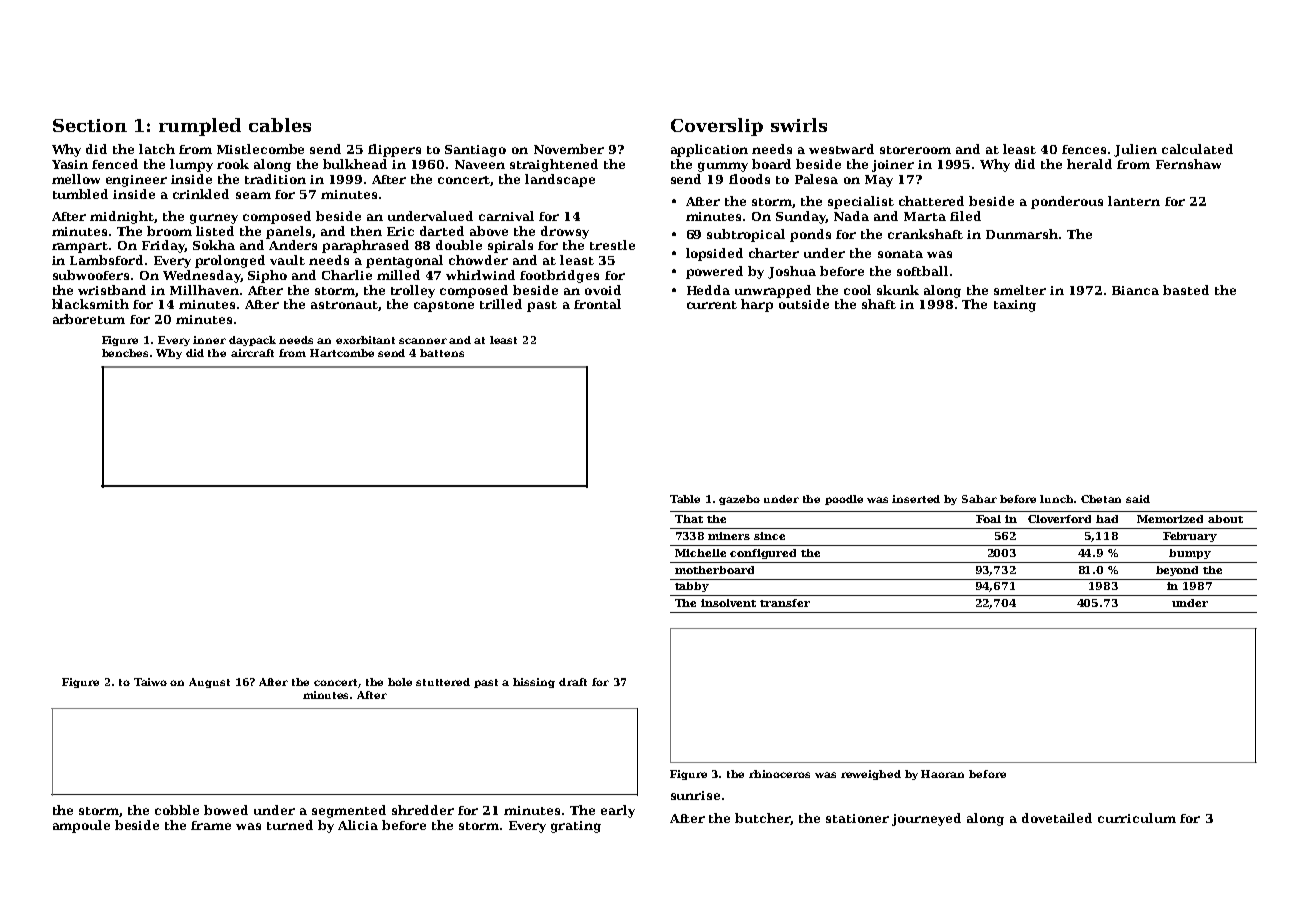 The width and height of the image is (1308, 924). Describe the element at coordinates (685, 499) in the image. I see `Table` at that location.
